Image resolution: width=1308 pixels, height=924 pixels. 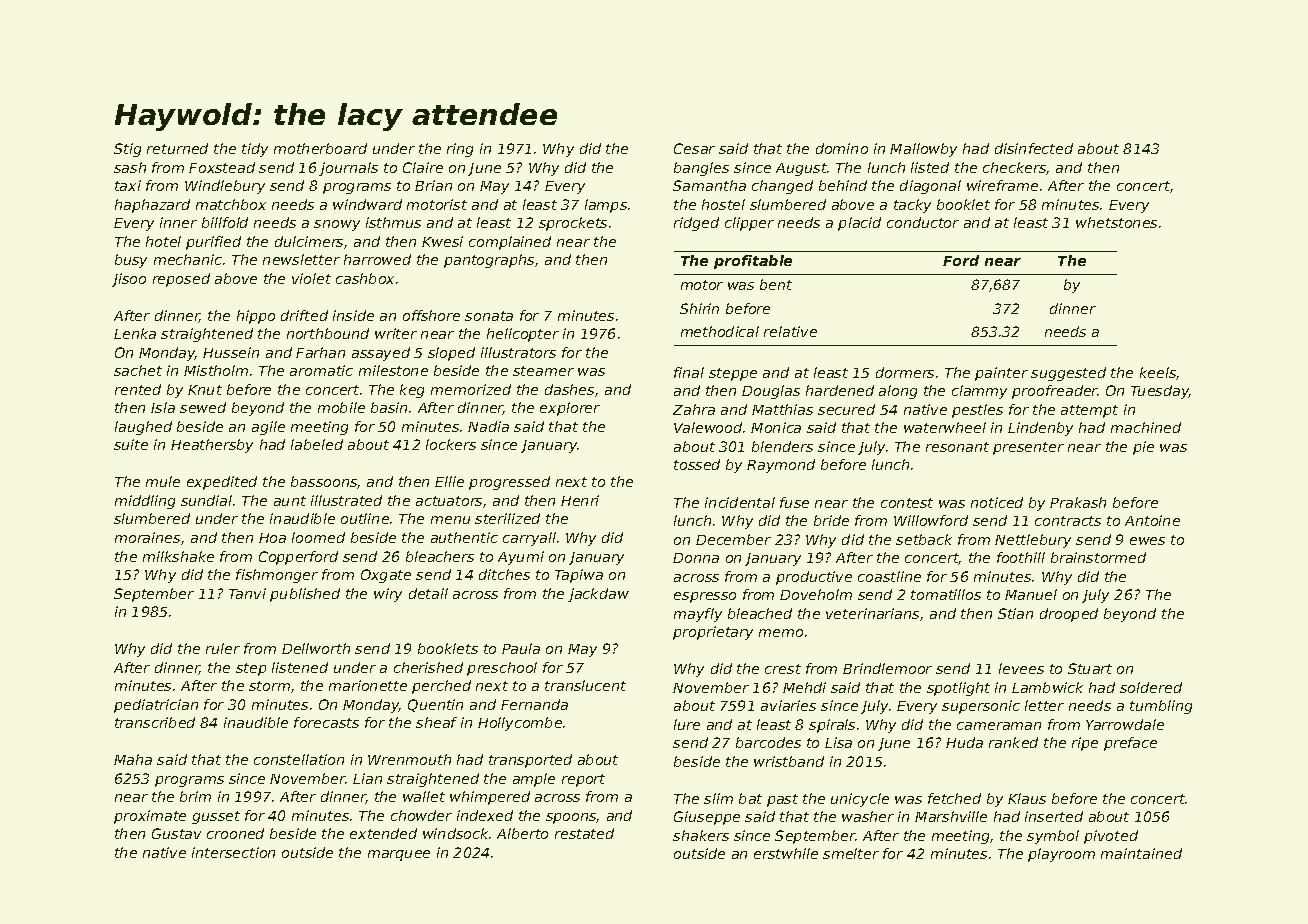 What do you see at coordinates (206, 500) in the screenshot?
I see `sundial` at bounding box center [206, 500].
